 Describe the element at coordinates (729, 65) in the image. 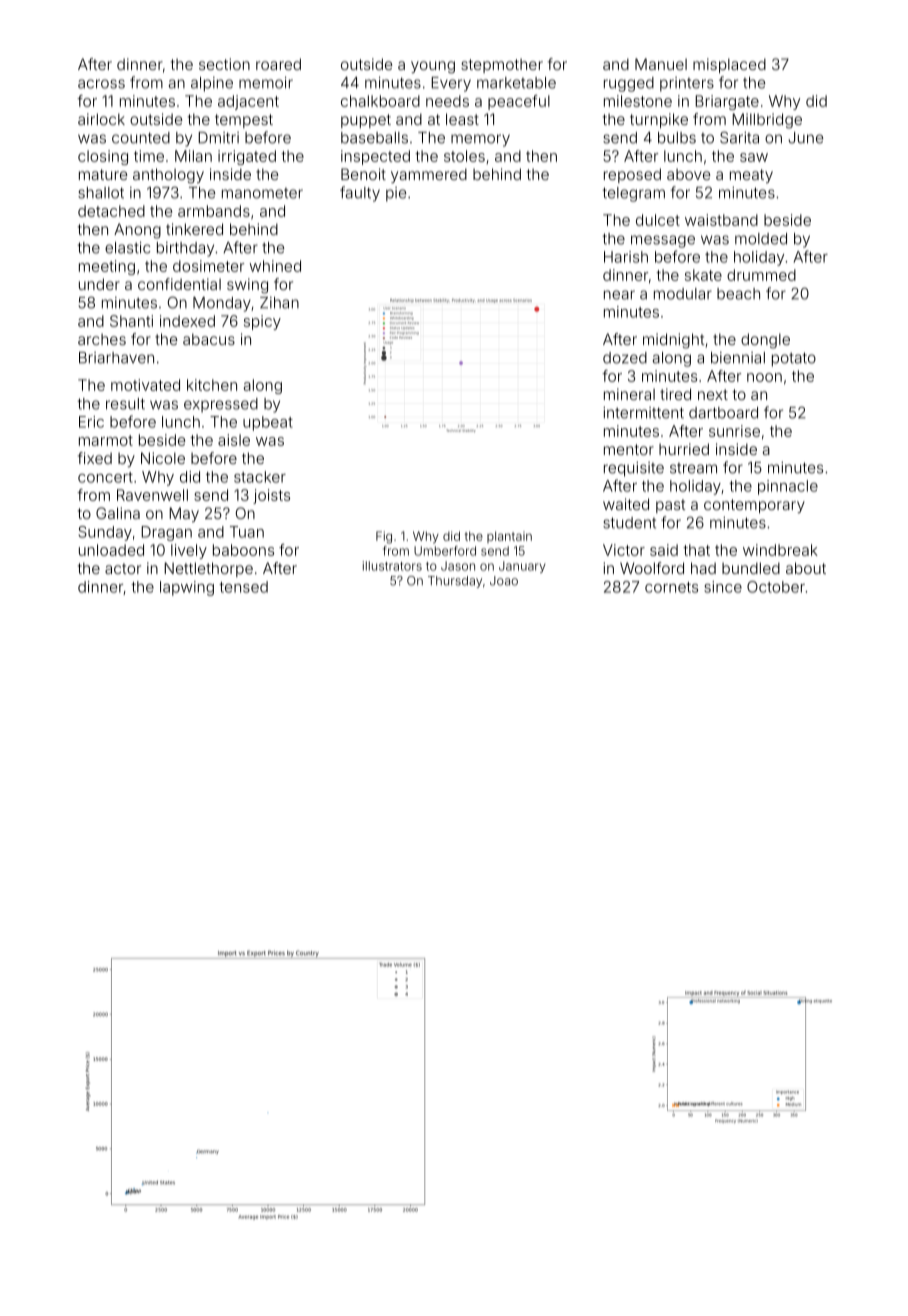

I see `misplaced` at that location.
